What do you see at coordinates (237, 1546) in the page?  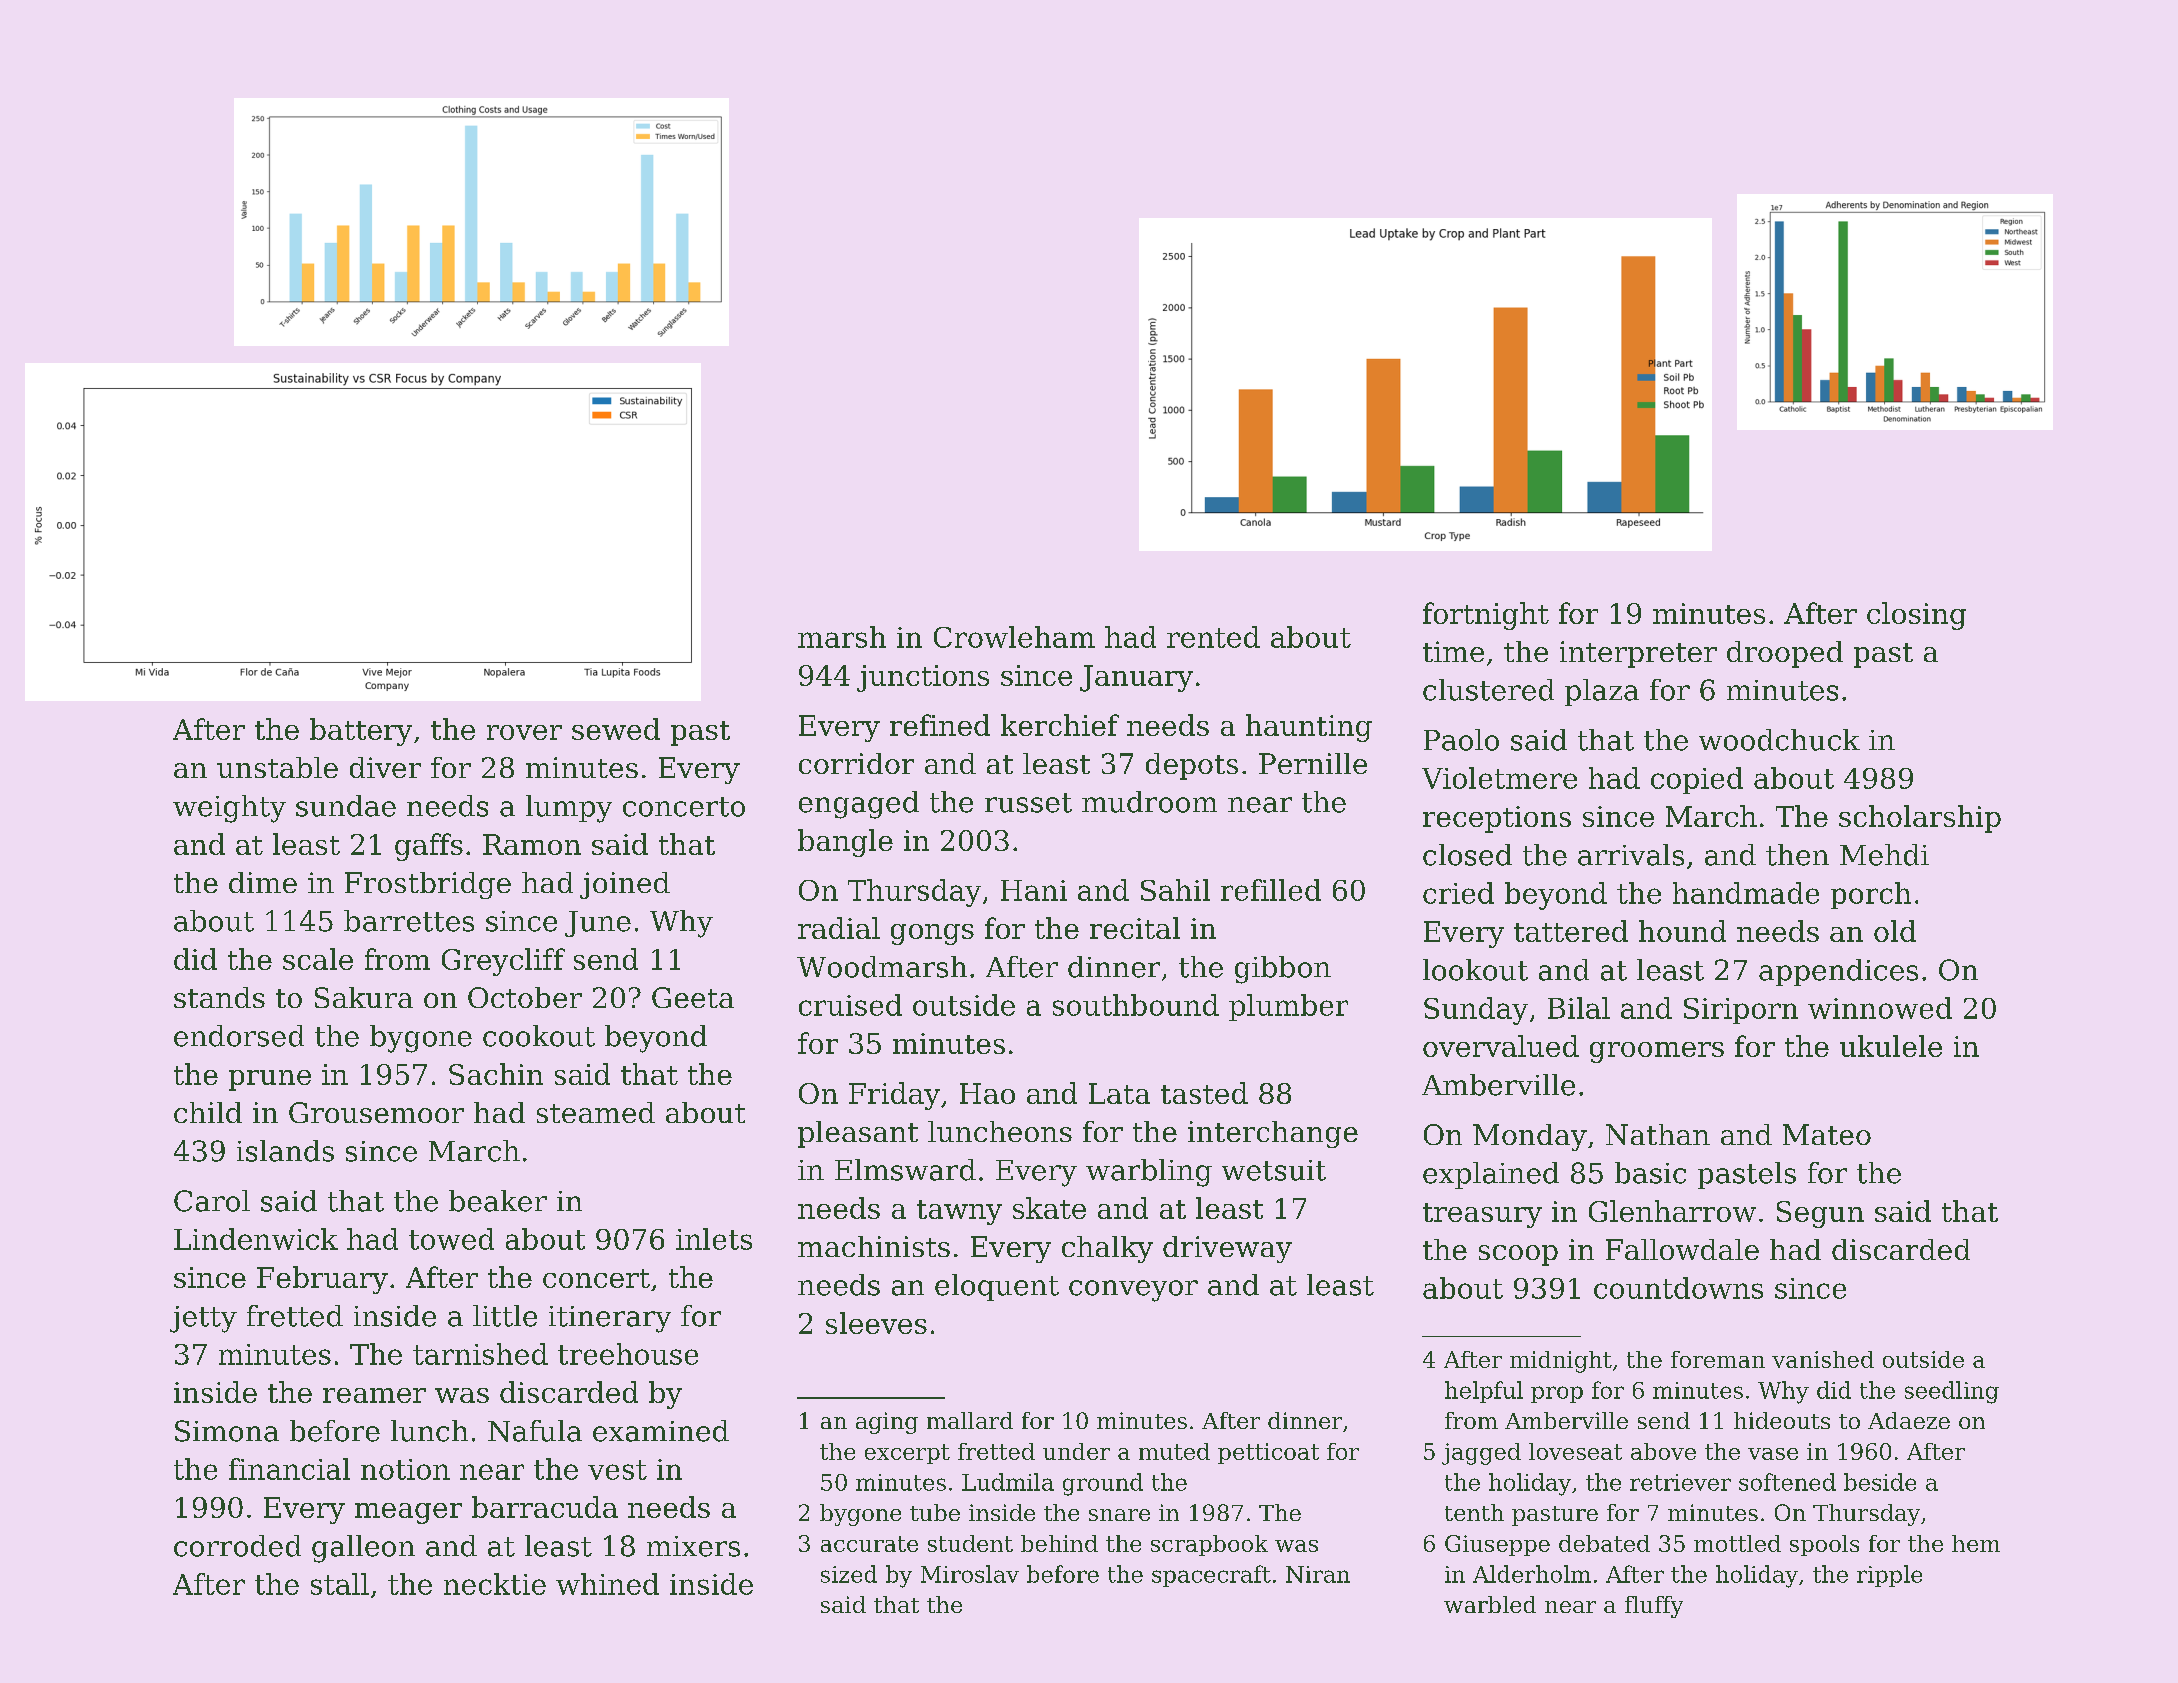 I see `corroded` at bounding box center [237, 1546].
